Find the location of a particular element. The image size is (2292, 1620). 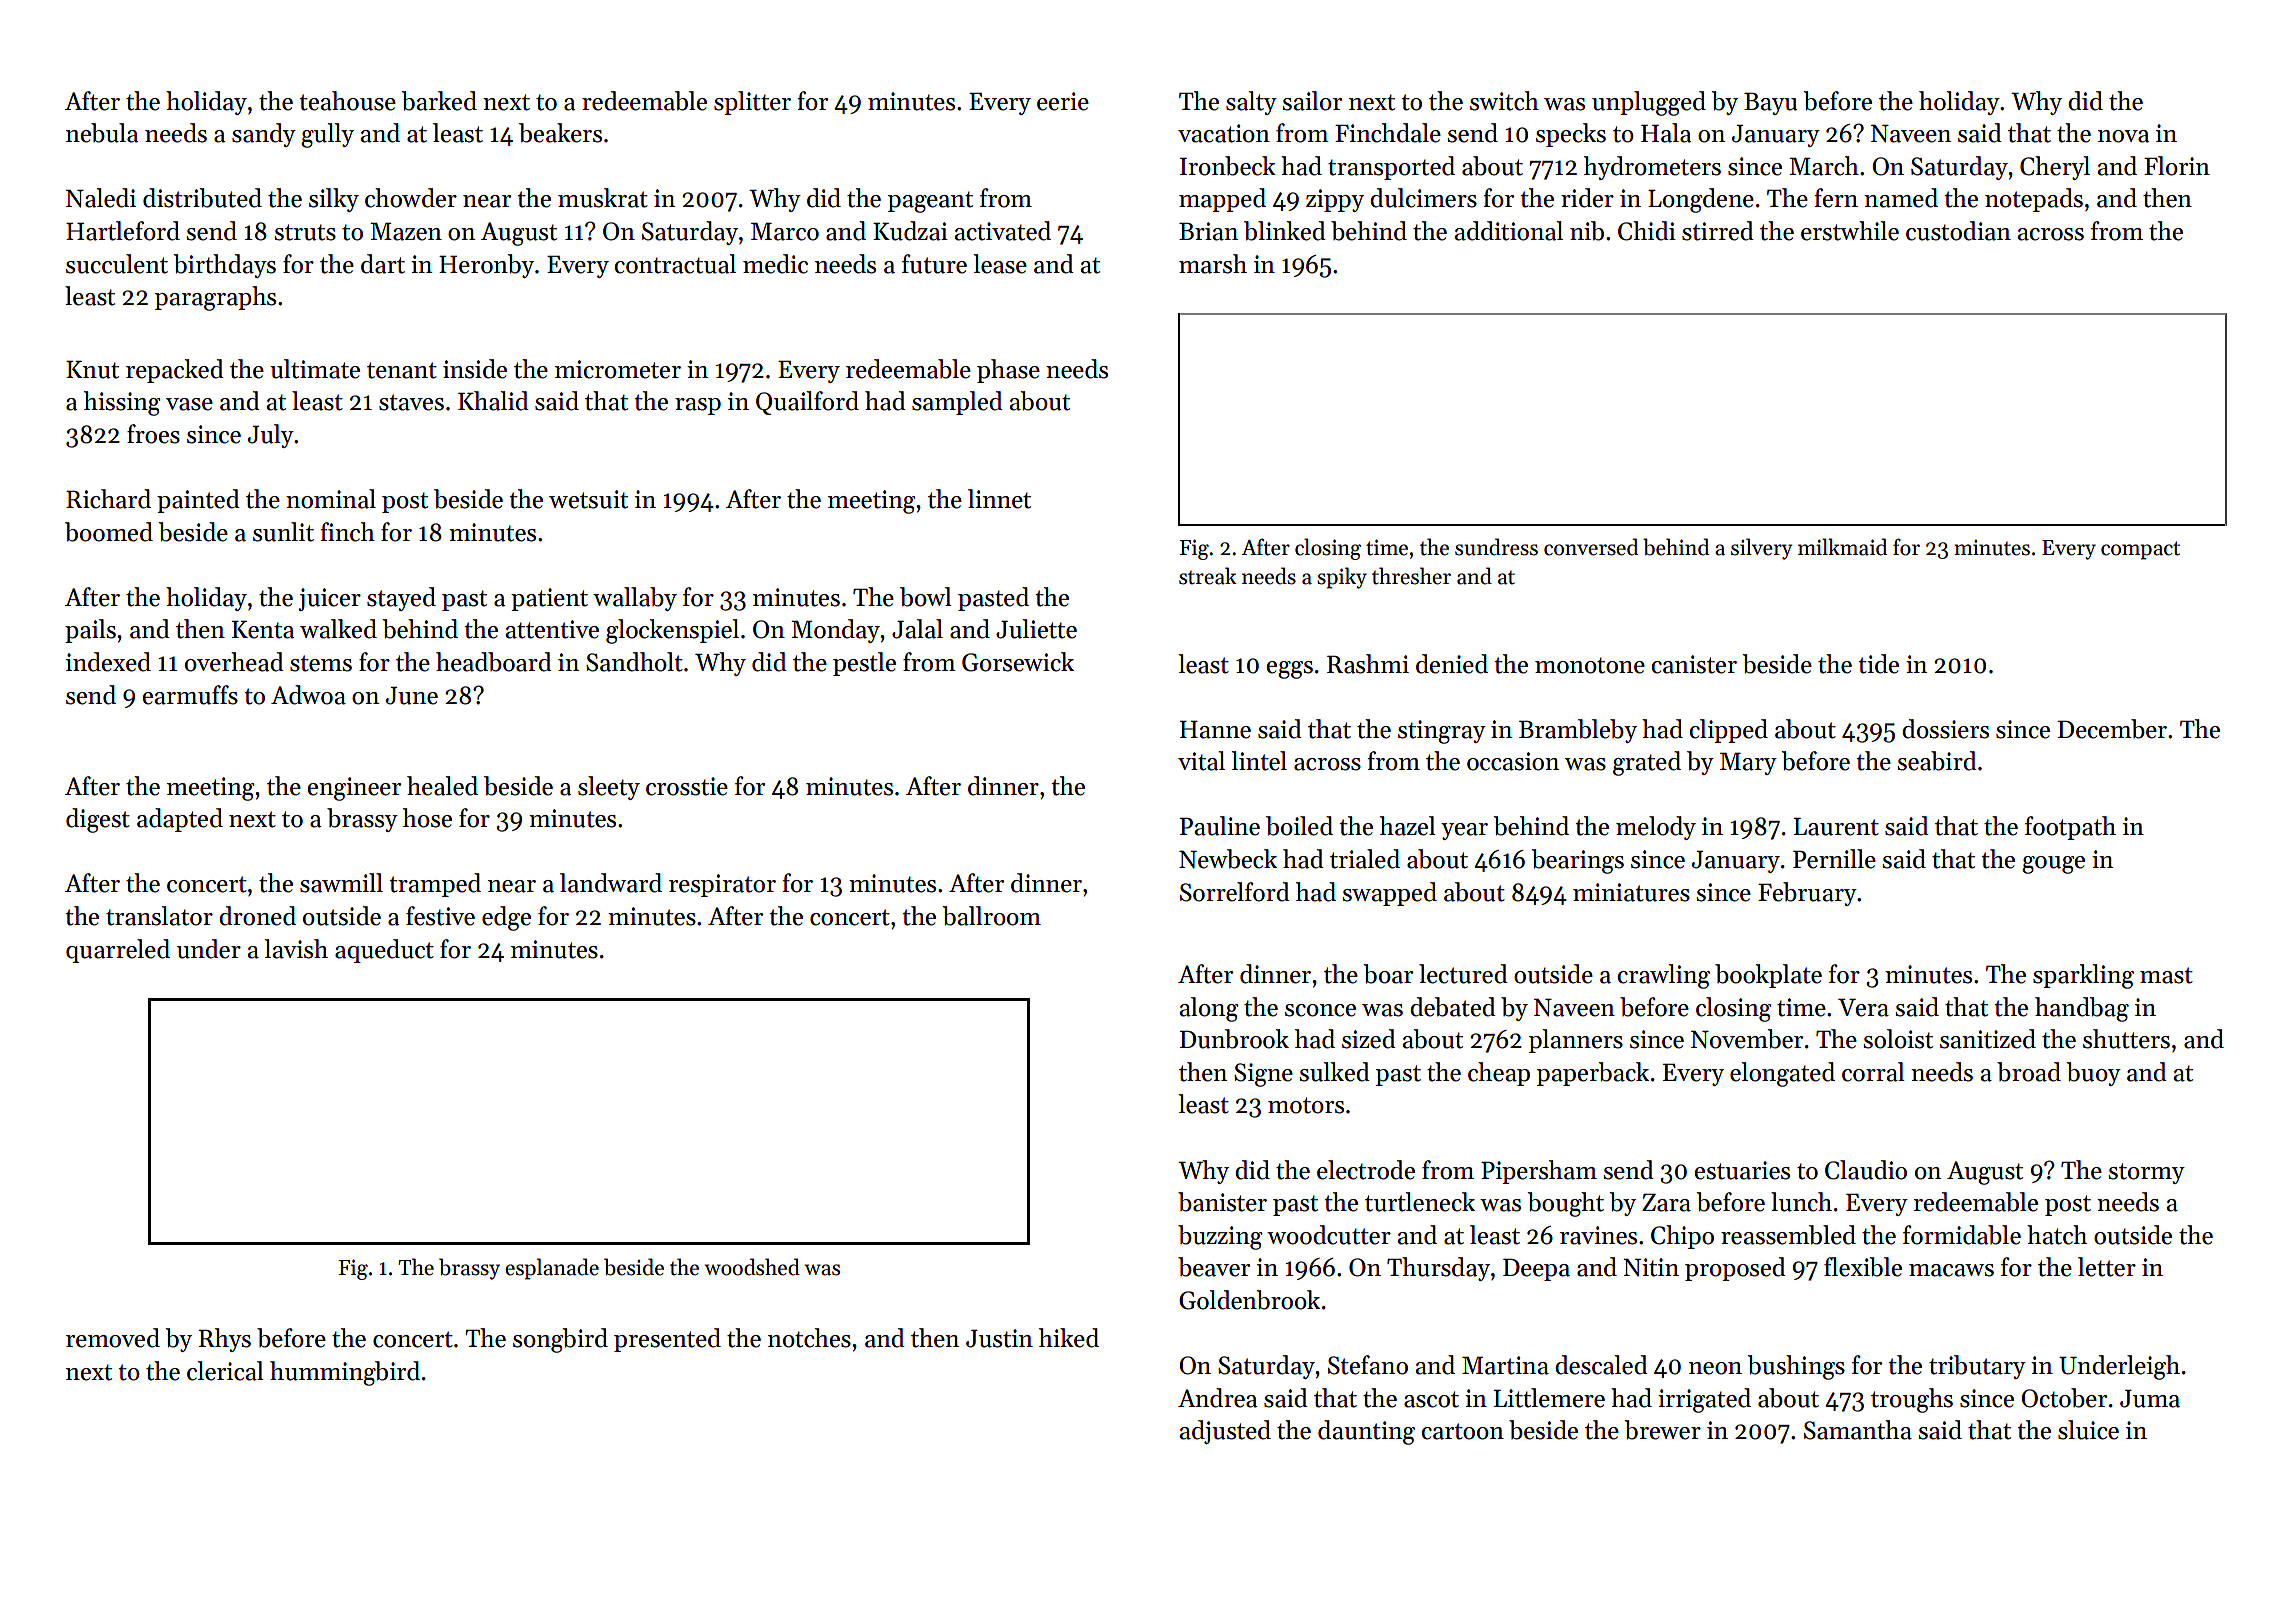

Samantha is located at coordinates (1858, 1430).
